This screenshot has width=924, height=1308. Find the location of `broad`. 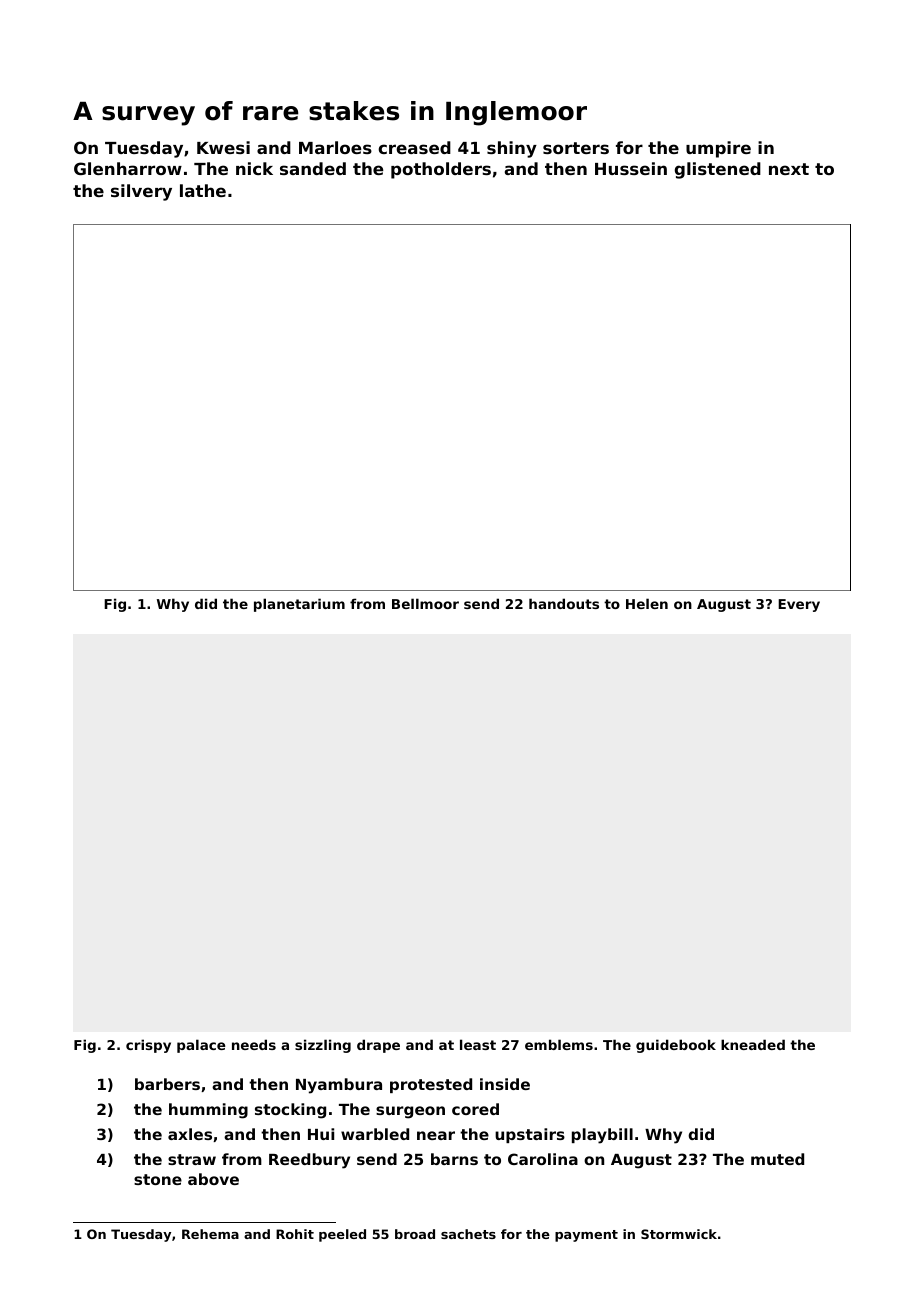

broad is located at coordinates (415, 1234).
